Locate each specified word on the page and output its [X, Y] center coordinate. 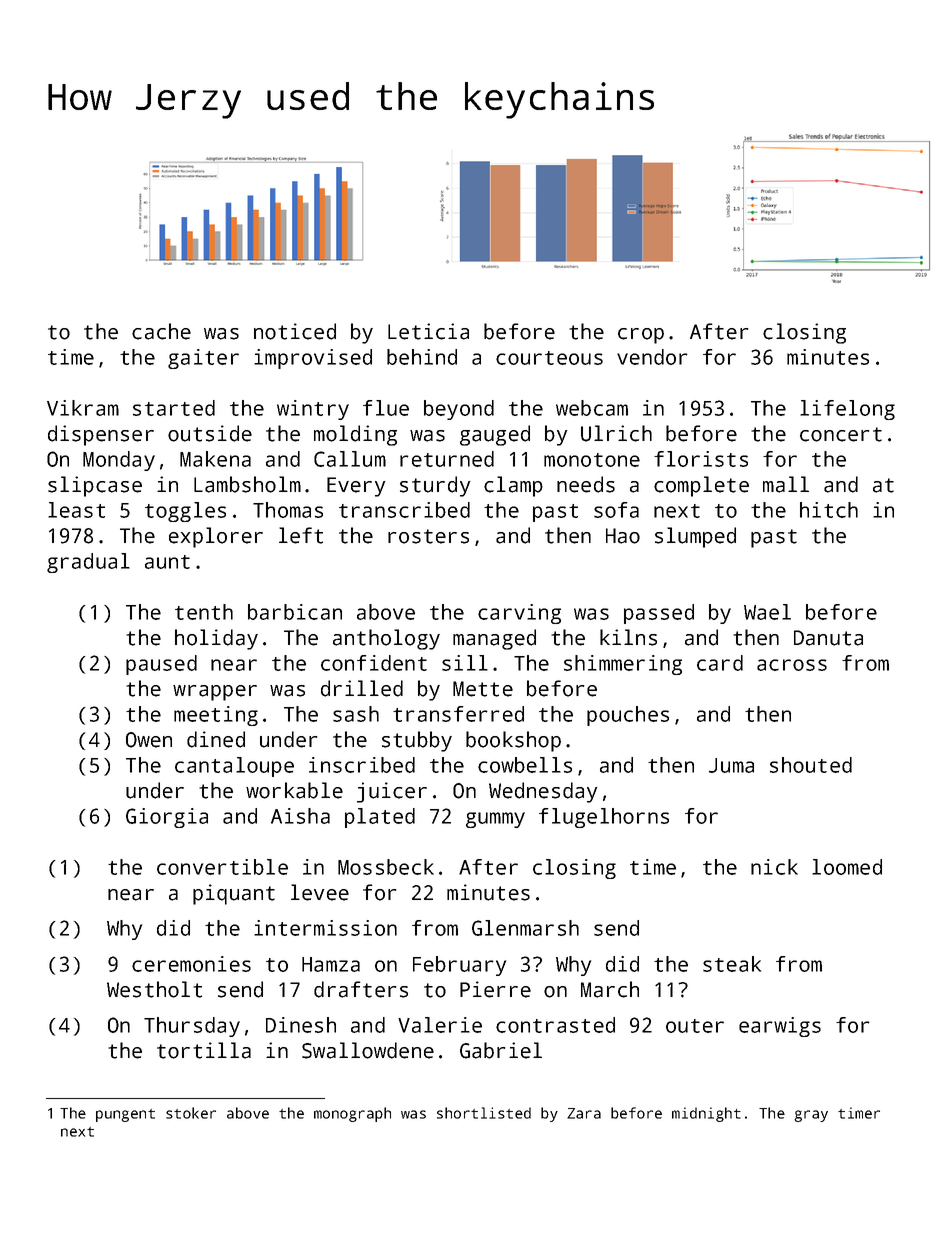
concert [841, 434]
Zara [584, 1113]
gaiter [203, 359]
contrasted [555, 1025]
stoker [191, 1113]
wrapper [215, 693]
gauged [495, 435]
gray [811, 1116]
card [720, 663]
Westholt [154, 989]
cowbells [525, 765]
